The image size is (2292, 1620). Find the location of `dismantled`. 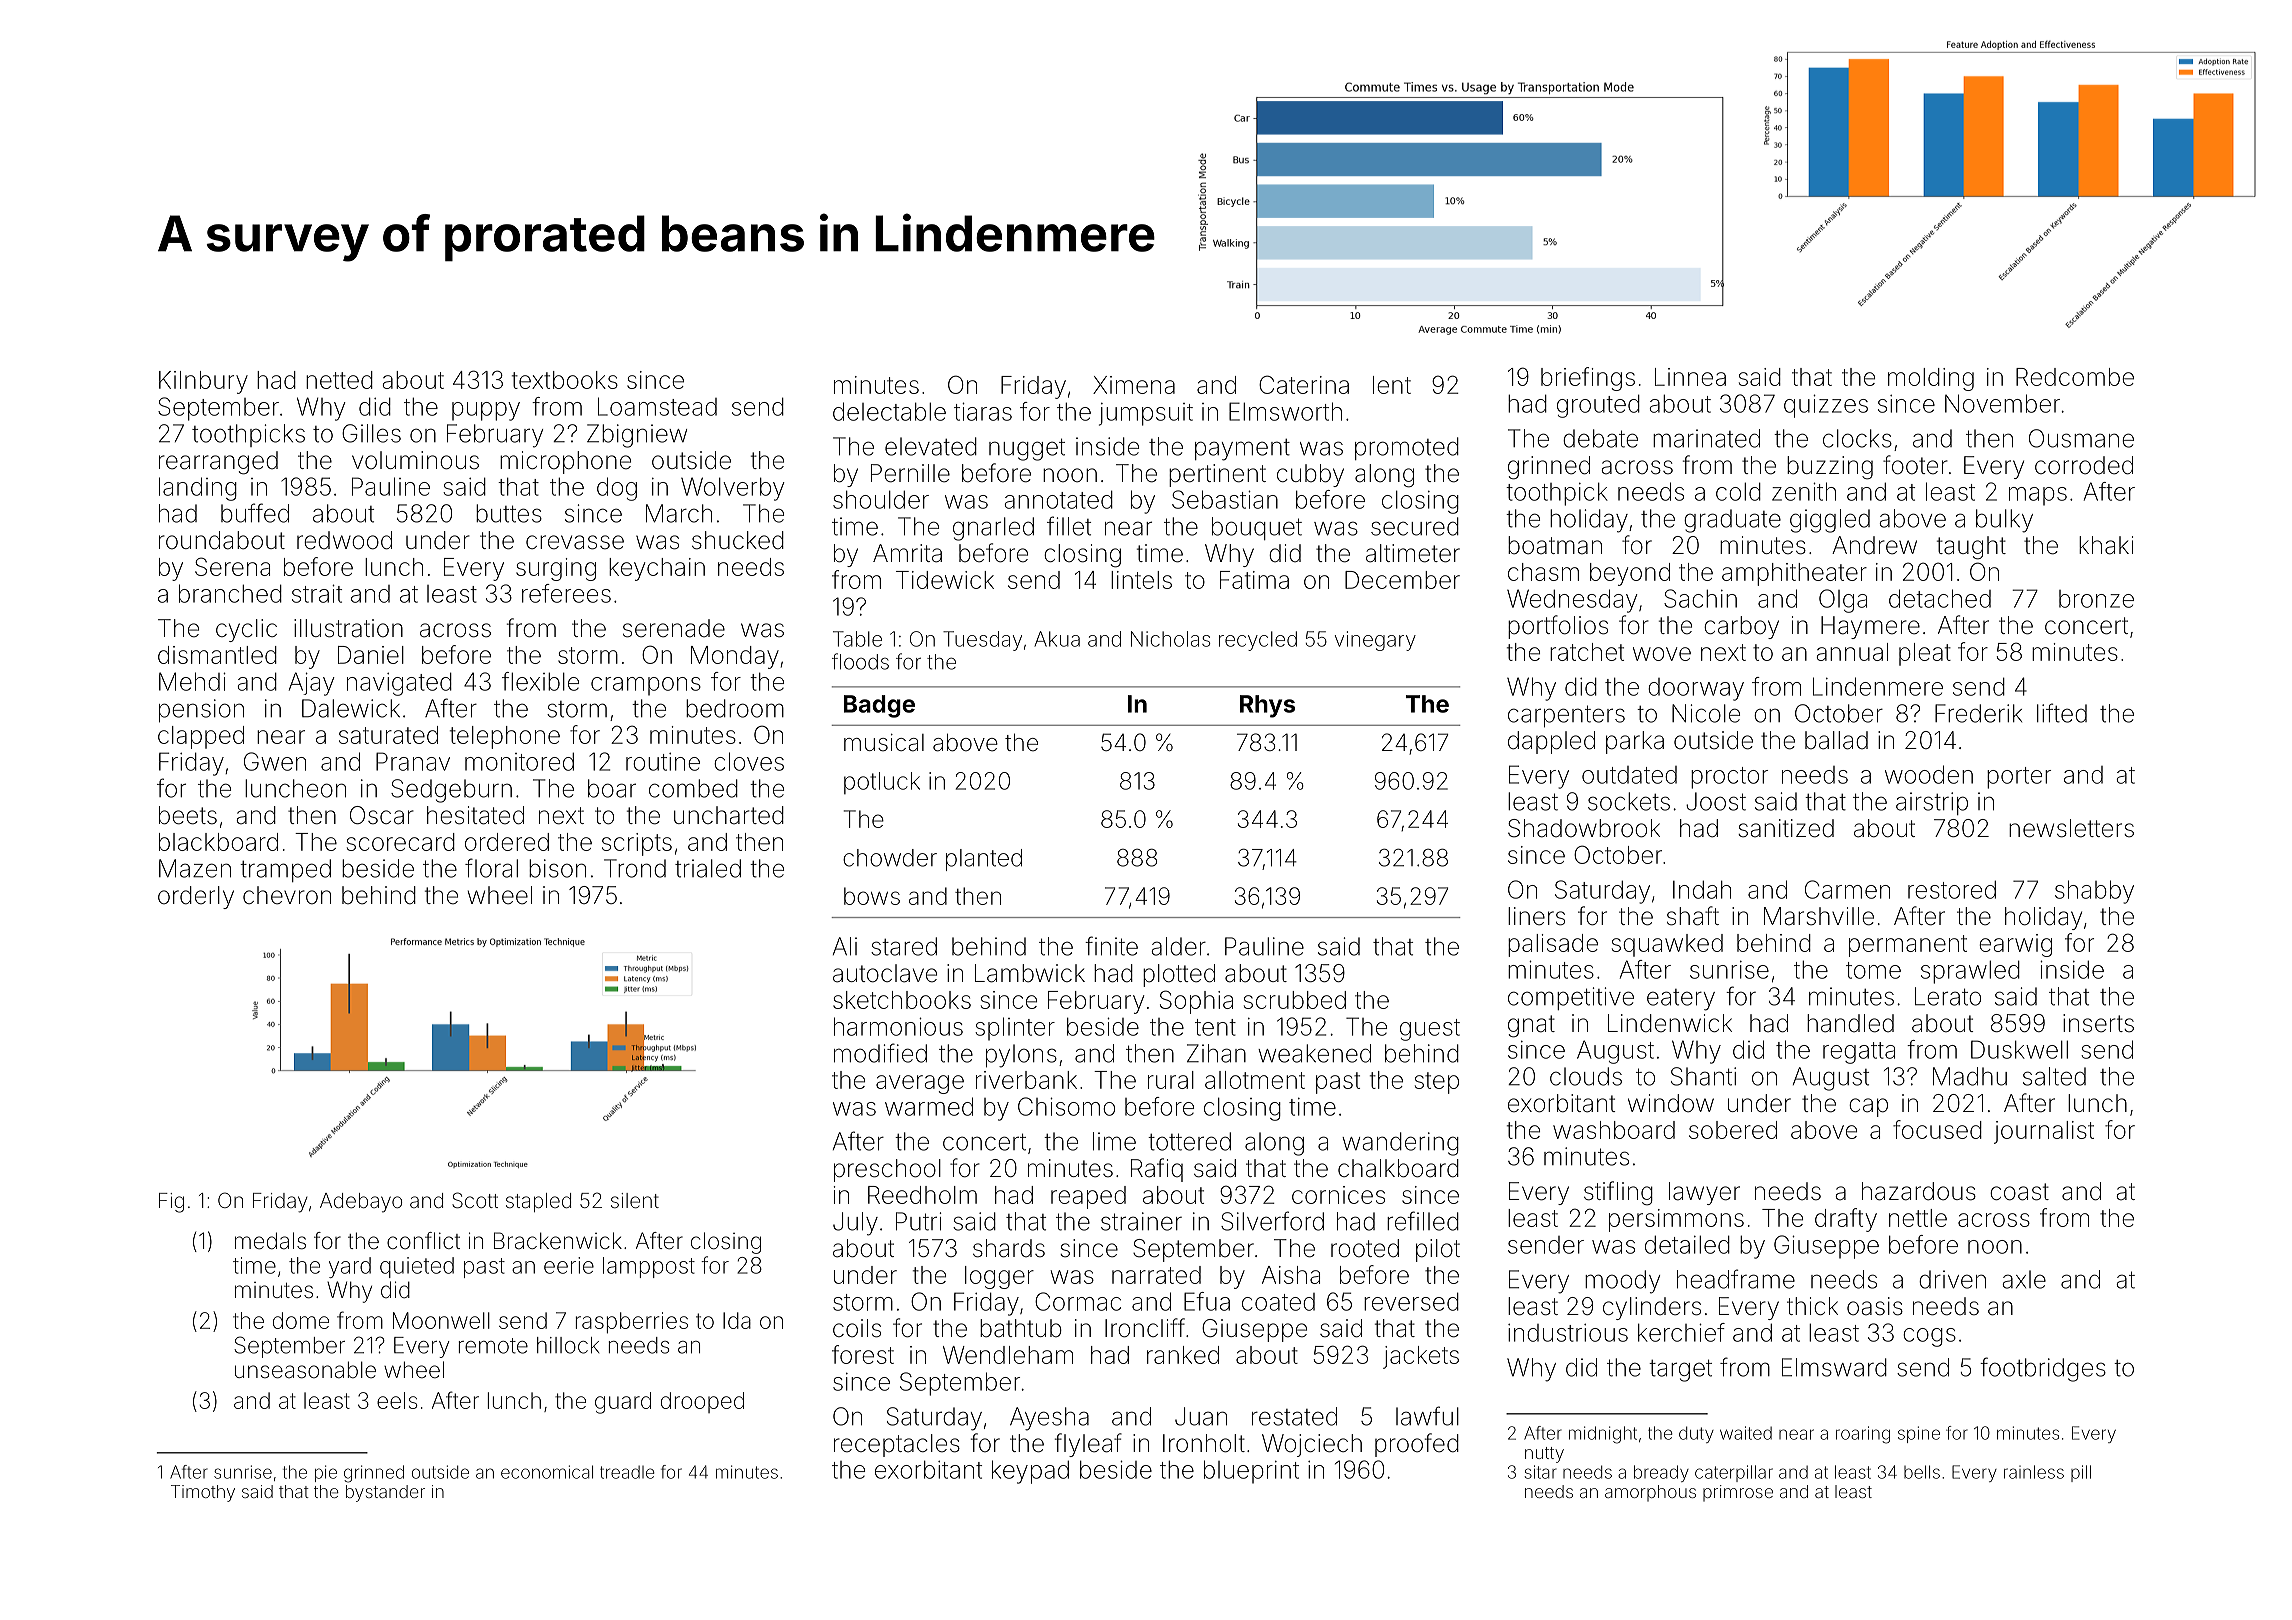

dismantled is located at coordinates (217, 655).
